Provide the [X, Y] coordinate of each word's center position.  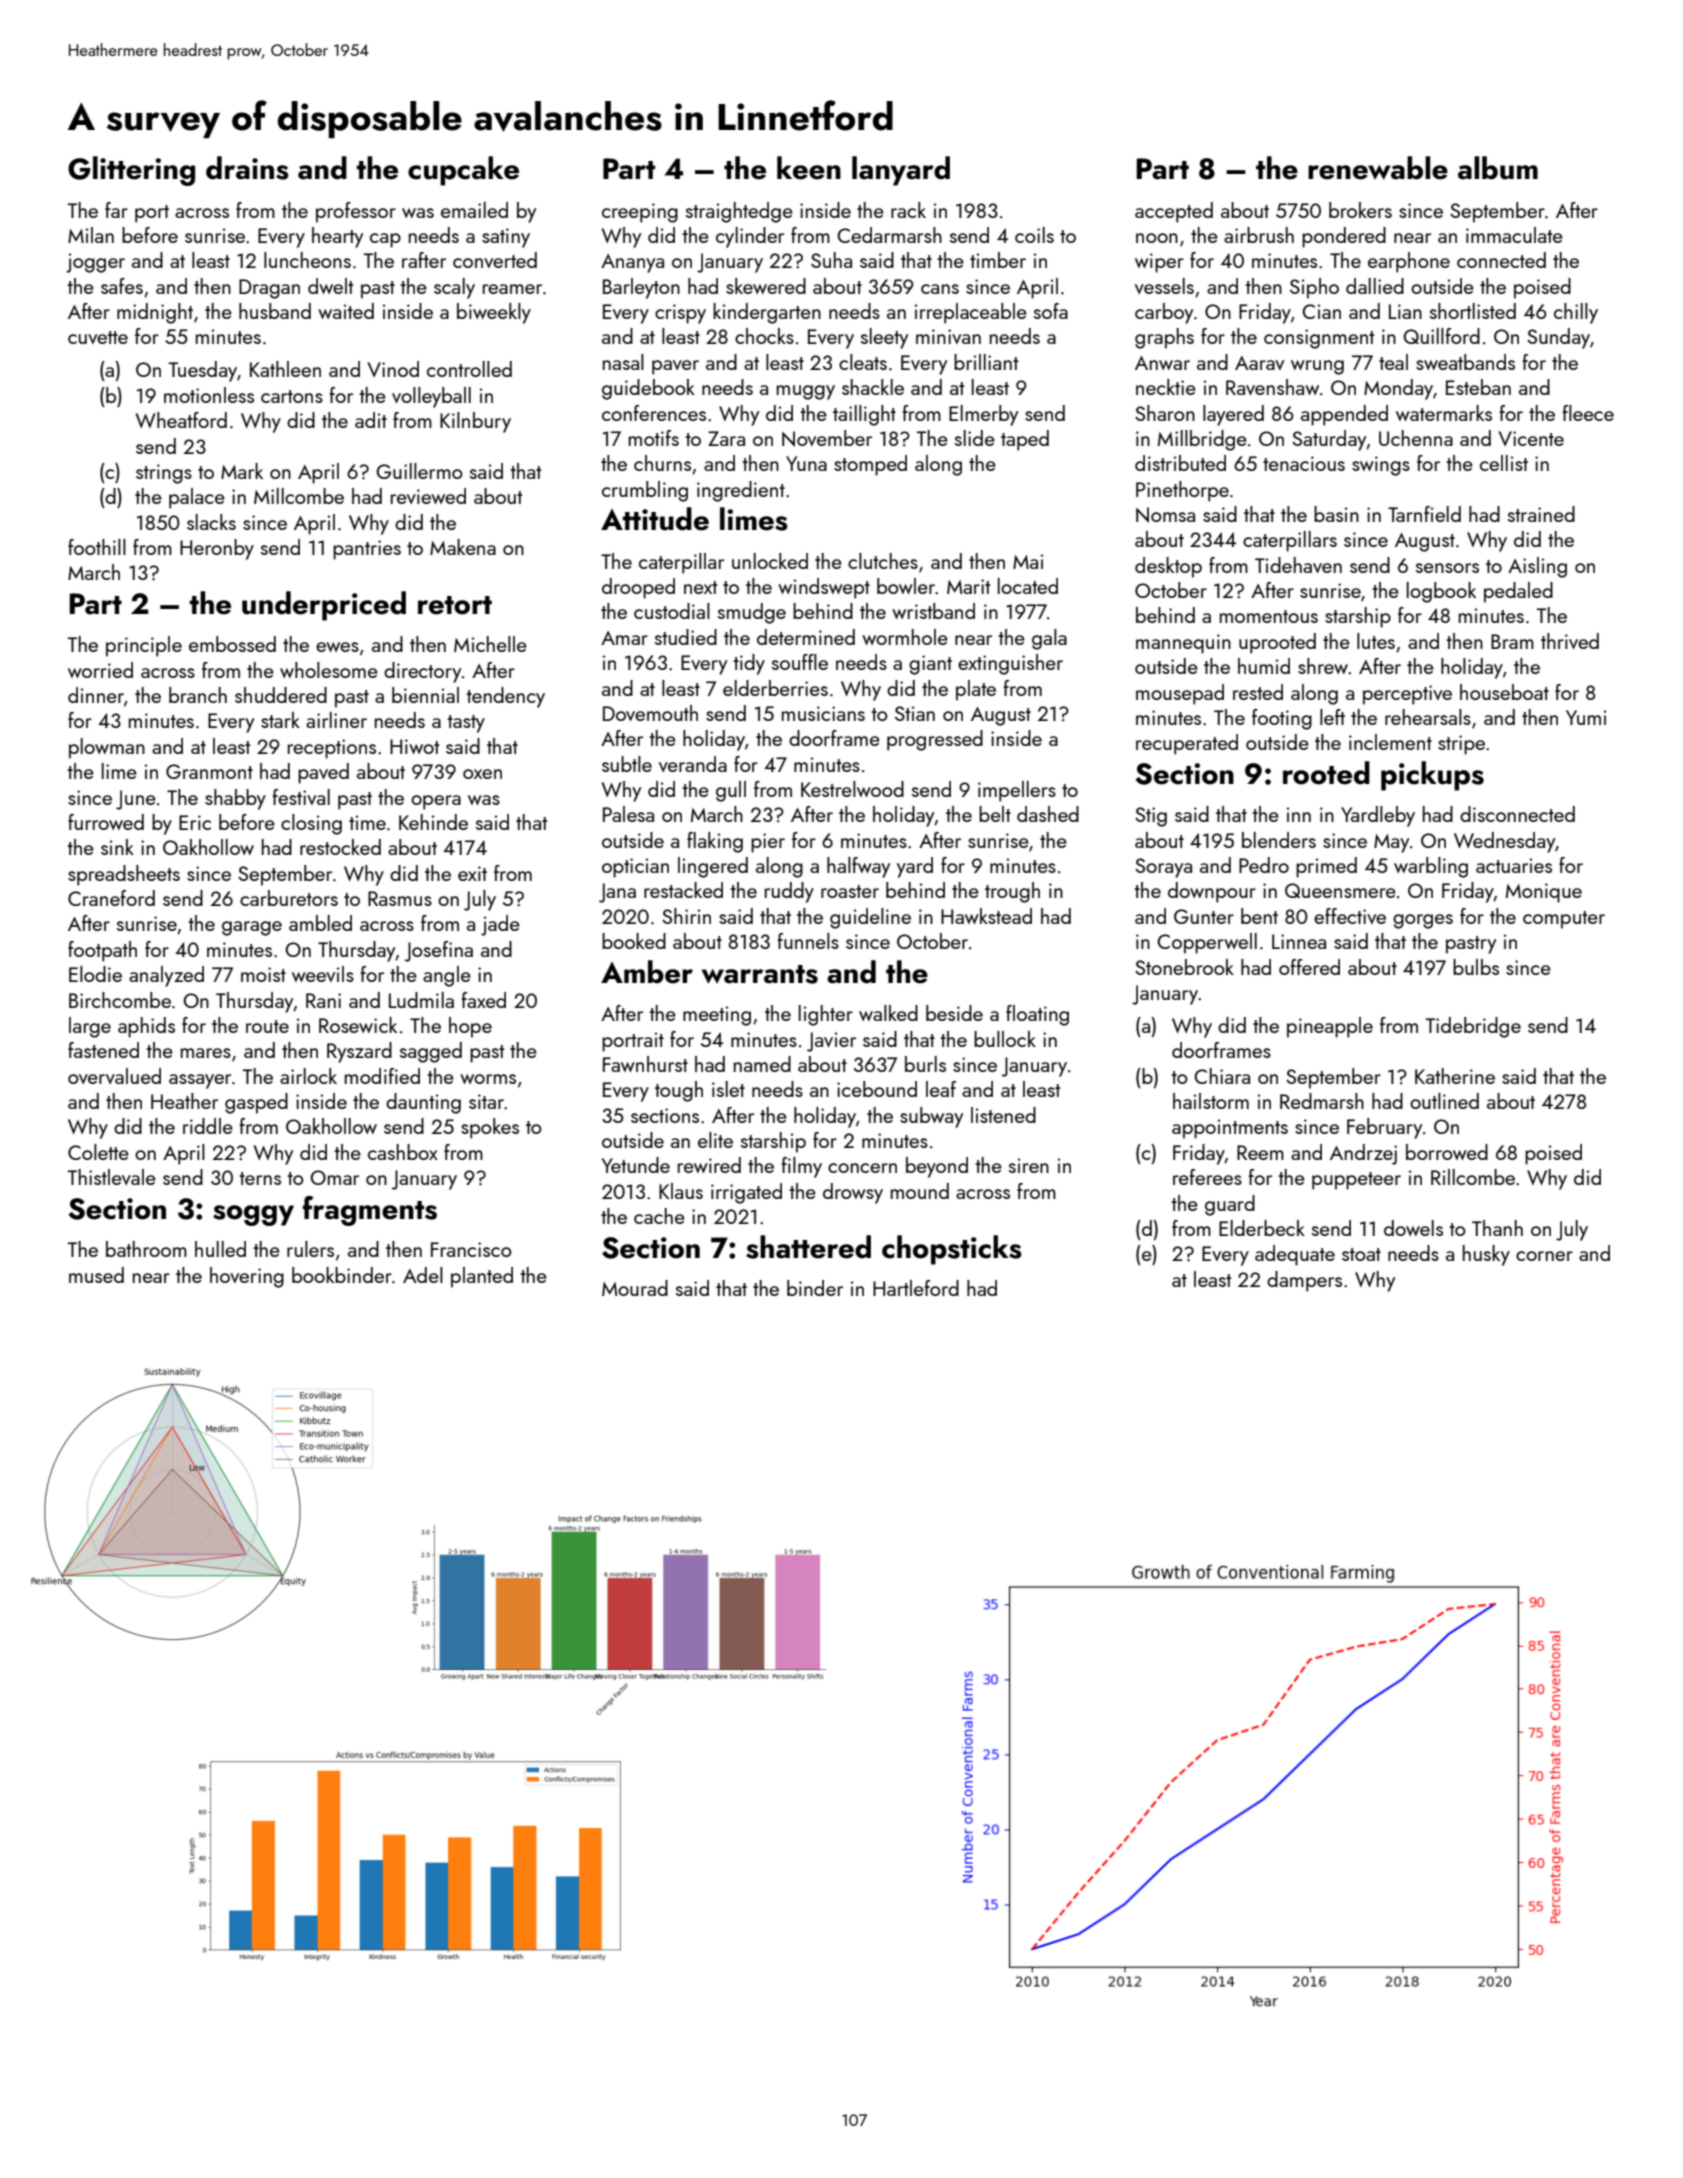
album [1498, 168]
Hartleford [916, 1288]
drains [247, 168]
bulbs [1476, 967]
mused [96, 1275]
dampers [1304, 1281]
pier [768, 843]
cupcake [463, 171]
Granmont [209, 771]
